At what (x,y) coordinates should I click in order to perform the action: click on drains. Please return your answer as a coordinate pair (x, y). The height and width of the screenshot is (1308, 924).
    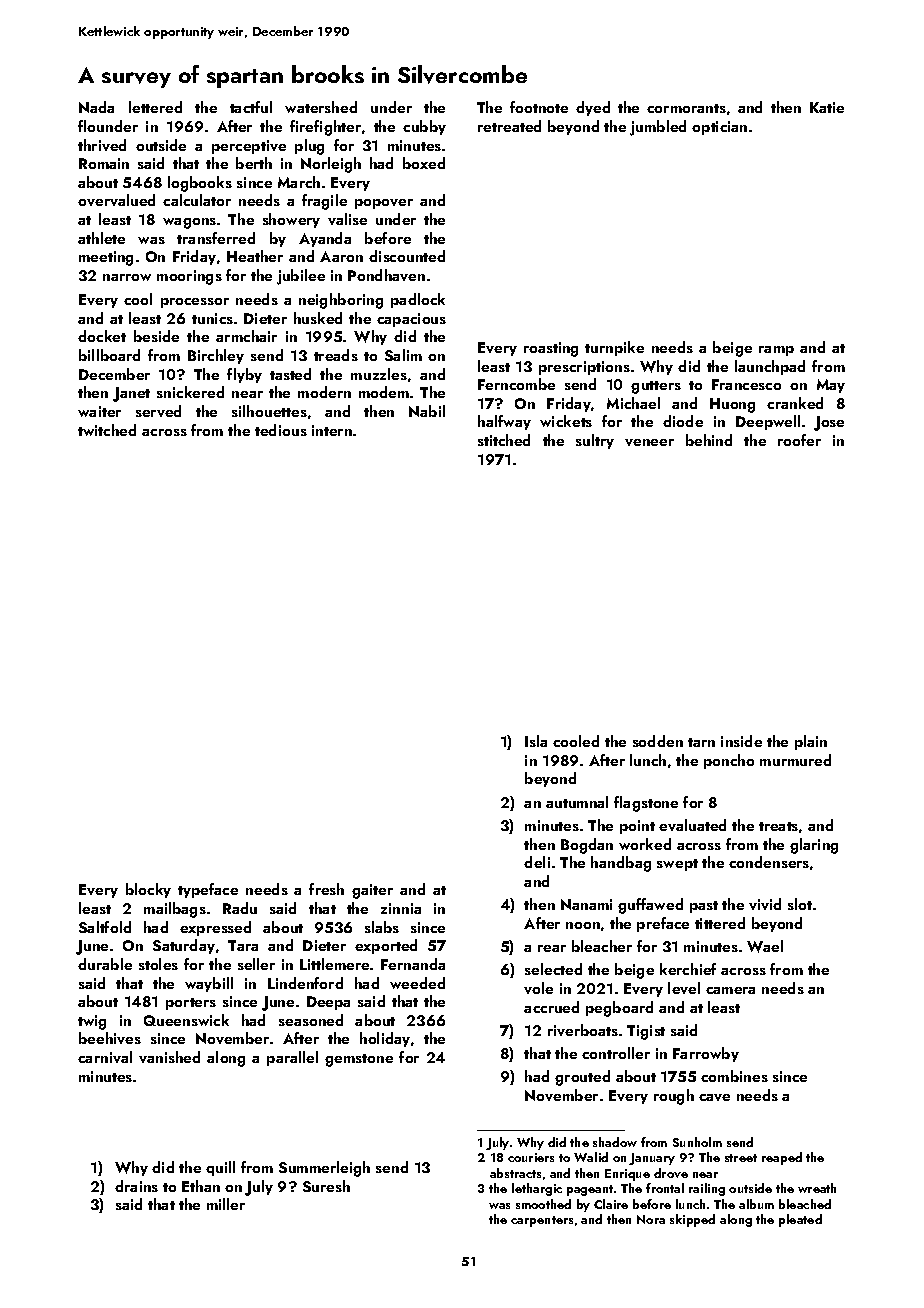
    Looking at the image, I should click on (136, 1186).
